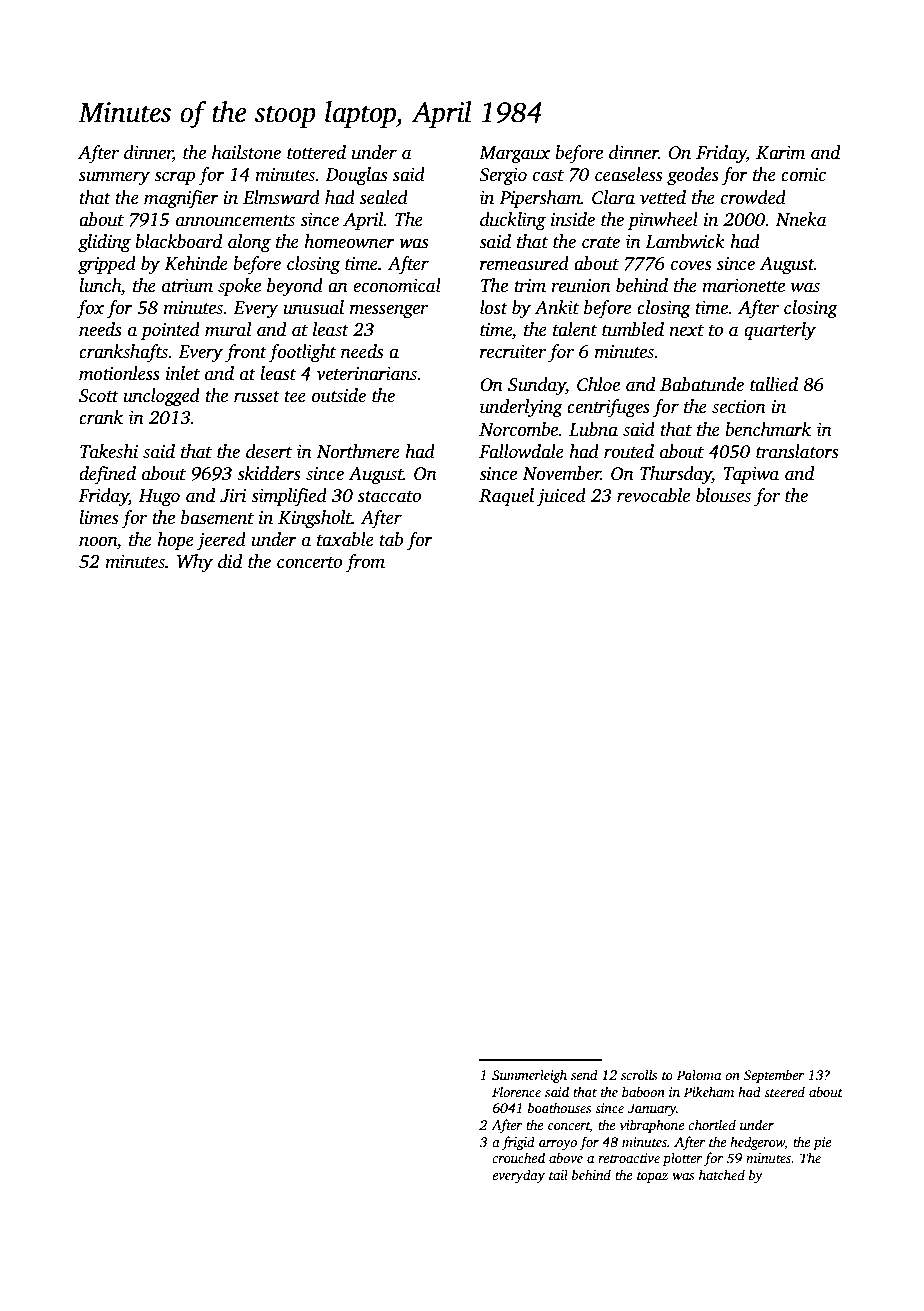 The width and height of the screenshot is (924, 1311). Describe the element at coordinates (743, 286) in the screenshot. I see `marionette` at that location.
